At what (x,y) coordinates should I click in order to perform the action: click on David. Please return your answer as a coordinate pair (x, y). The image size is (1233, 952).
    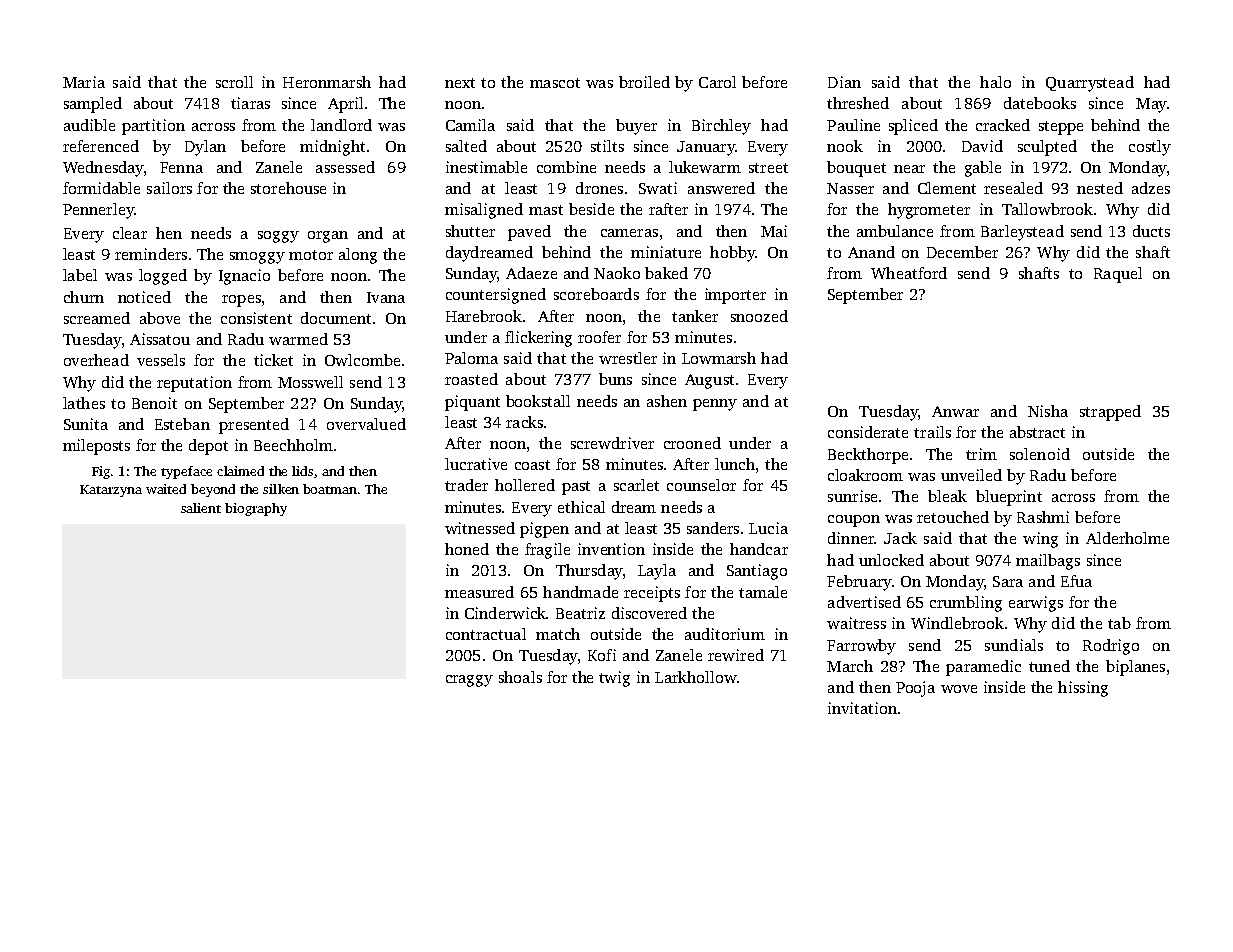
    Looking at the image, I should click on (982, 146).
